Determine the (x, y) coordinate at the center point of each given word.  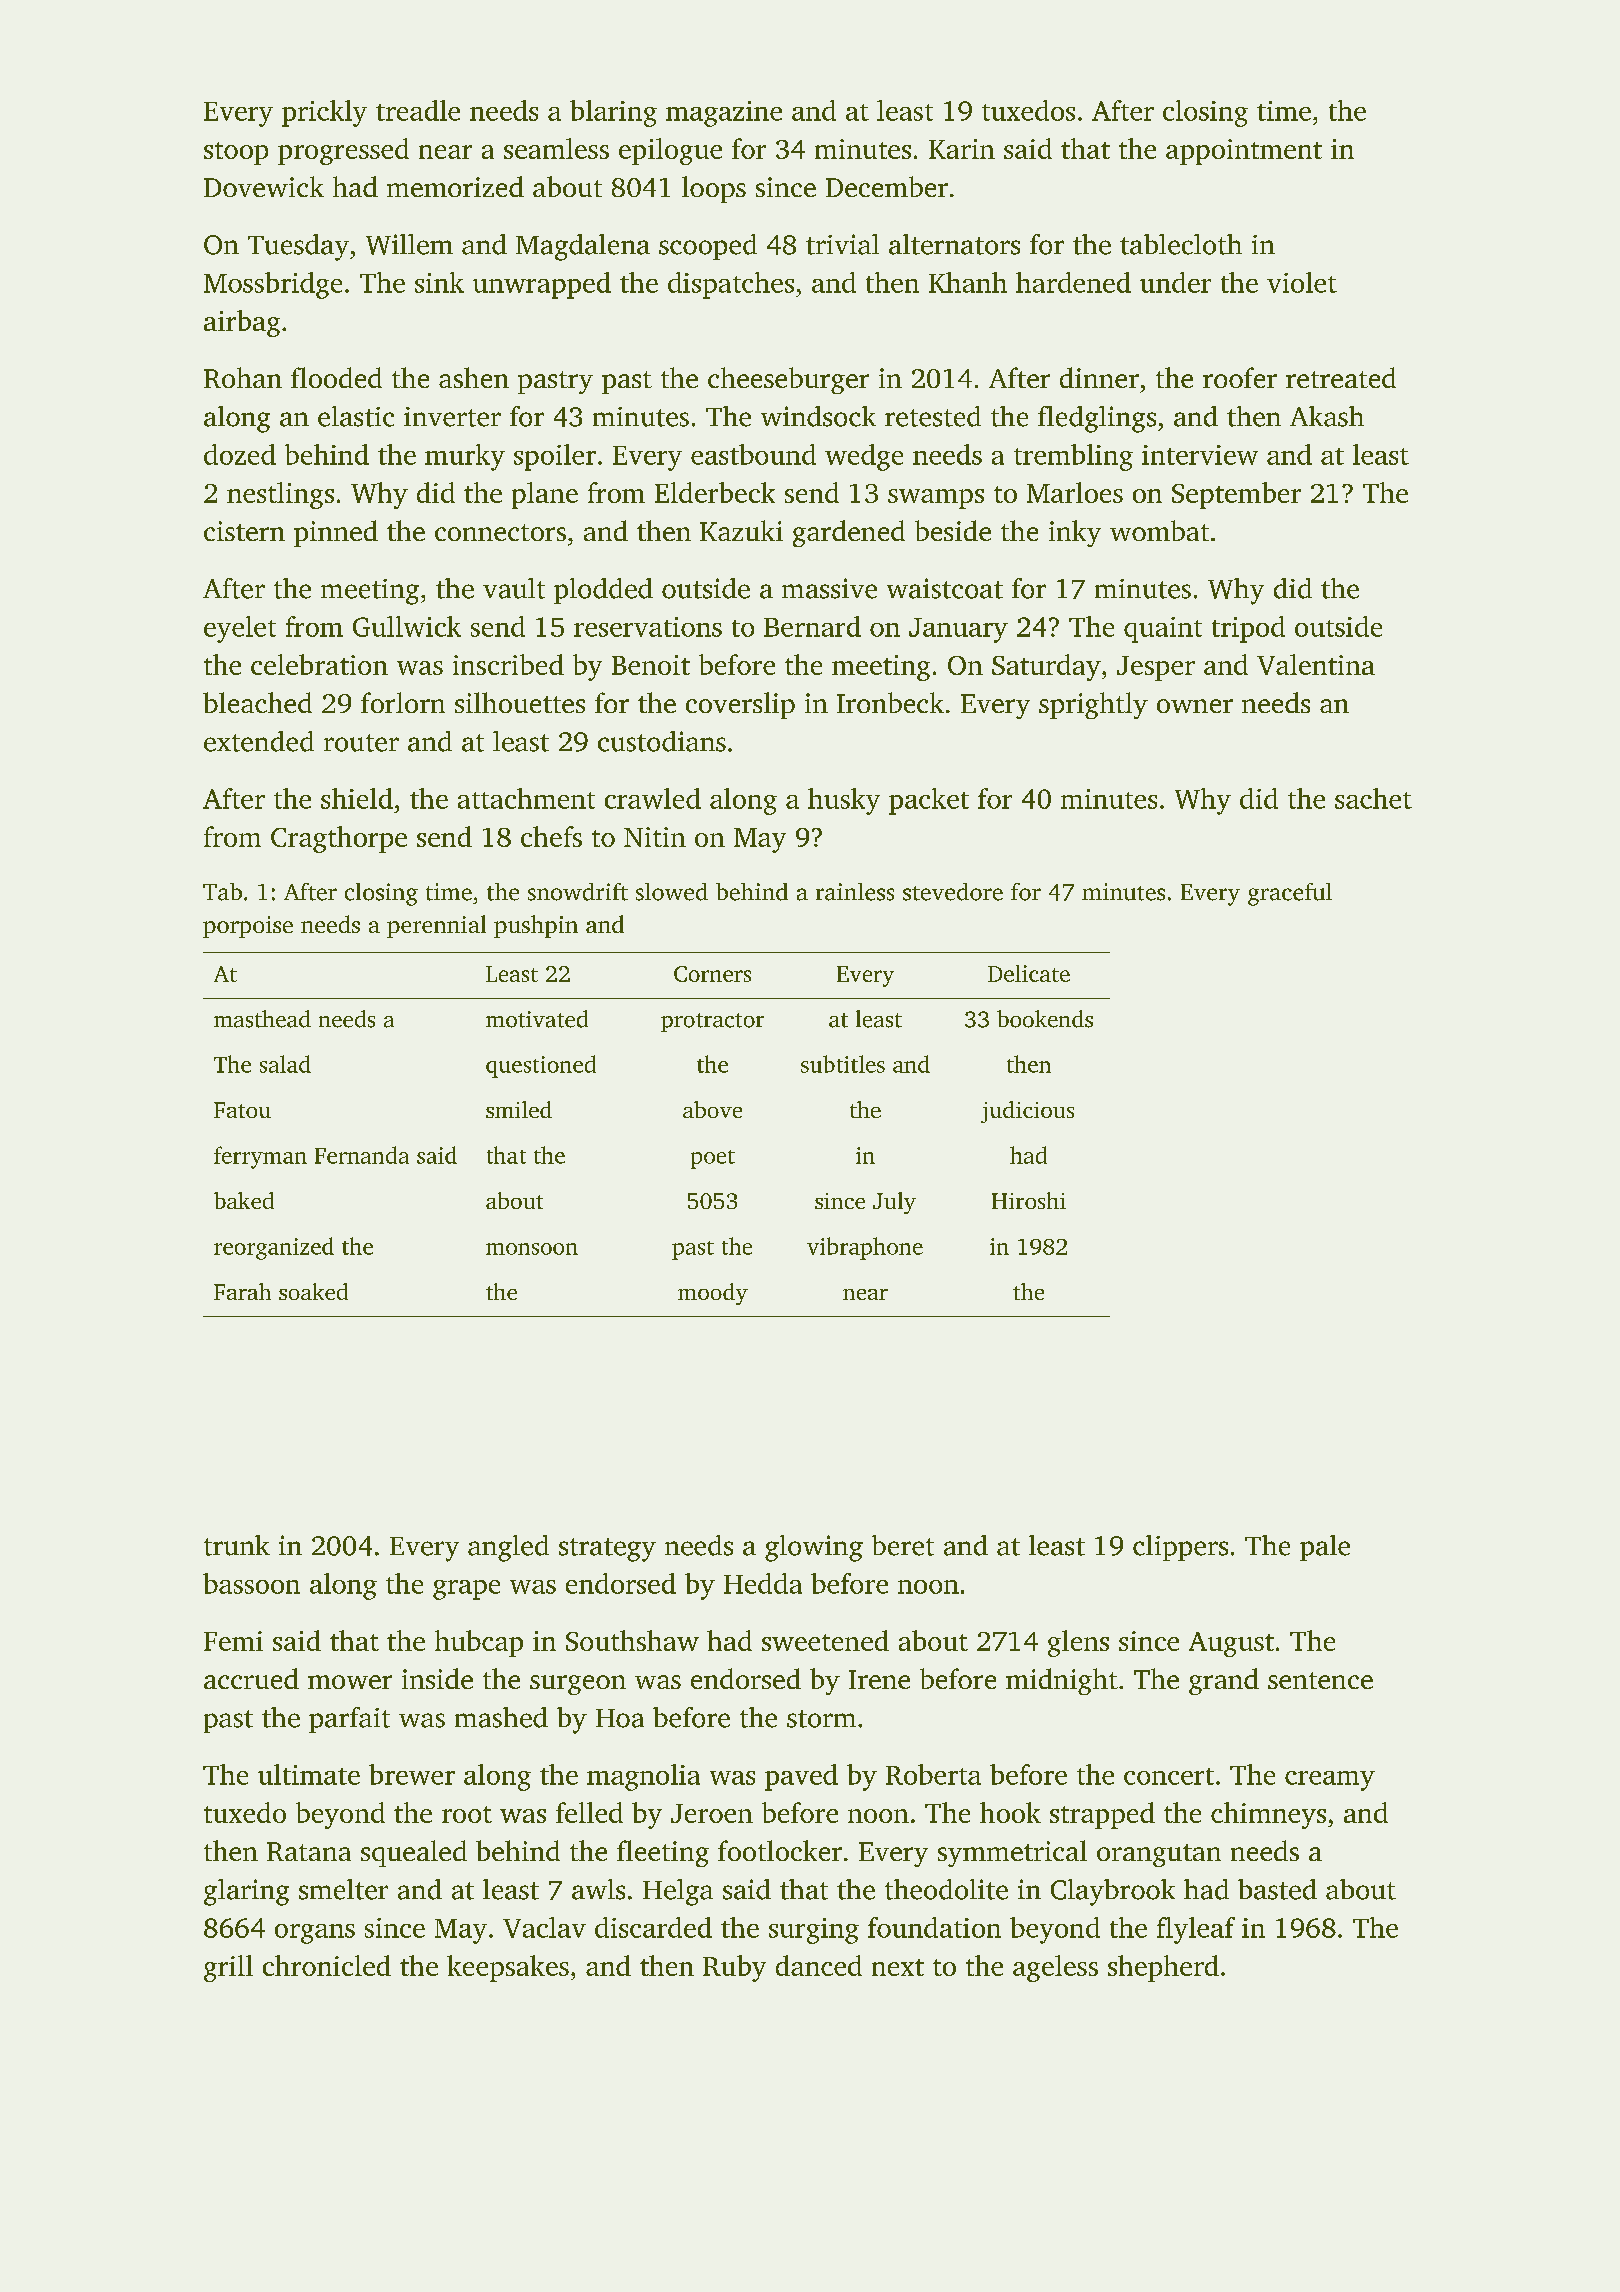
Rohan (243, 377)
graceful (1290, 894)
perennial (436, 926)
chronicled (327, 1965)
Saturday (1046, 667)
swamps (936, 499)
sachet (1373, 798)
